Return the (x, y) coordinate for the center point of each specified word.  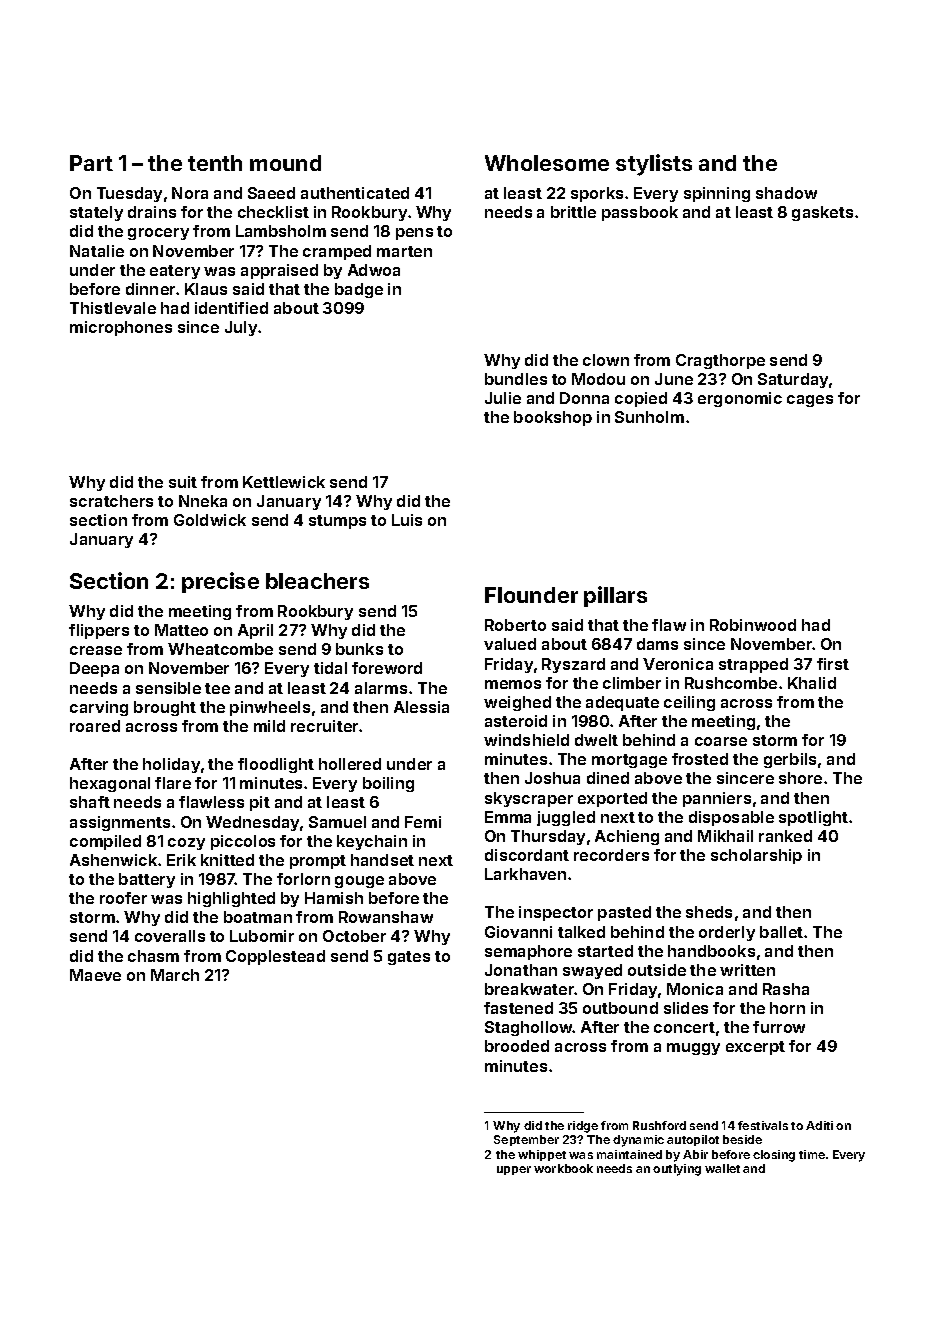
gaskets (822, 213)
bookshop (553, 418)
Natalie (97, 251)
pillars (615, 596)
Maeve (95, 975)
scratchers (111, 501)
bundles (516, 379)
